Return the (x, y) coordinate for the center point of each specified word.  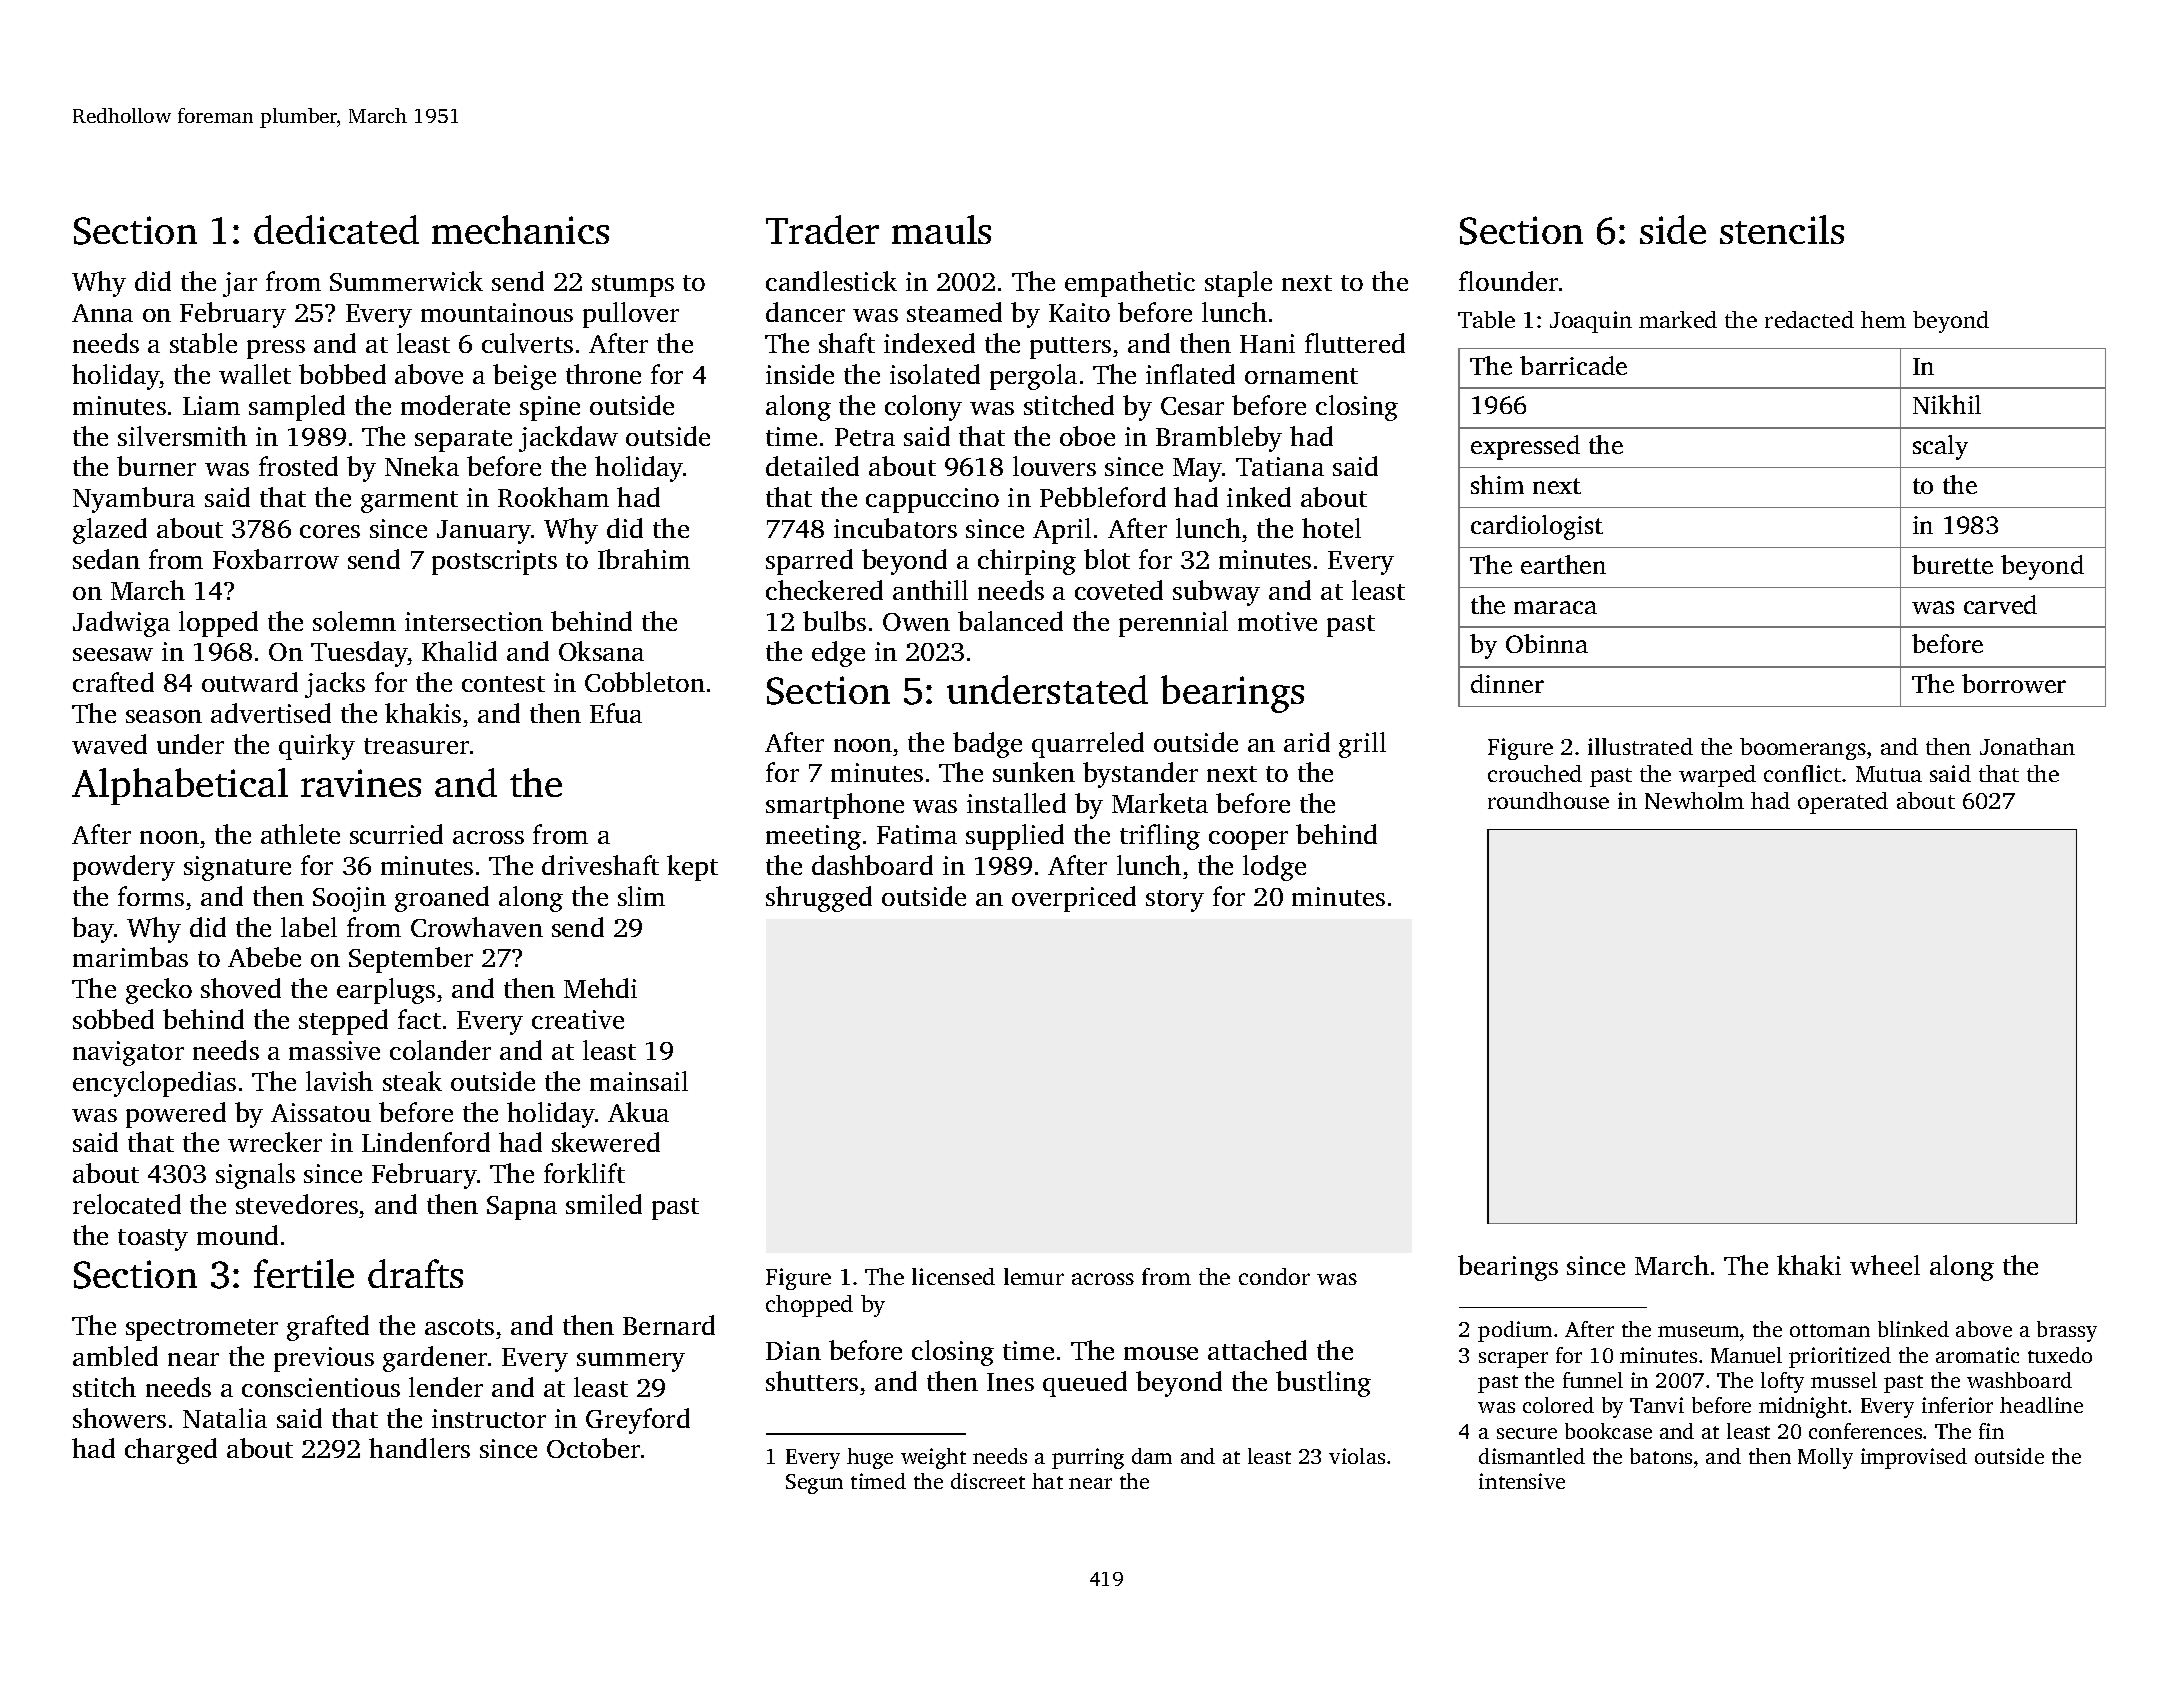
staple (1238, 284)
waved (109, 744)
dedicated (336, 229)
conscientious (321, 1387)
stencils (1782, 229)
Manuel (1746, 1355)
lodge (1274, 868)
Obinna (1547, 643)
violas (1357, 1456)
